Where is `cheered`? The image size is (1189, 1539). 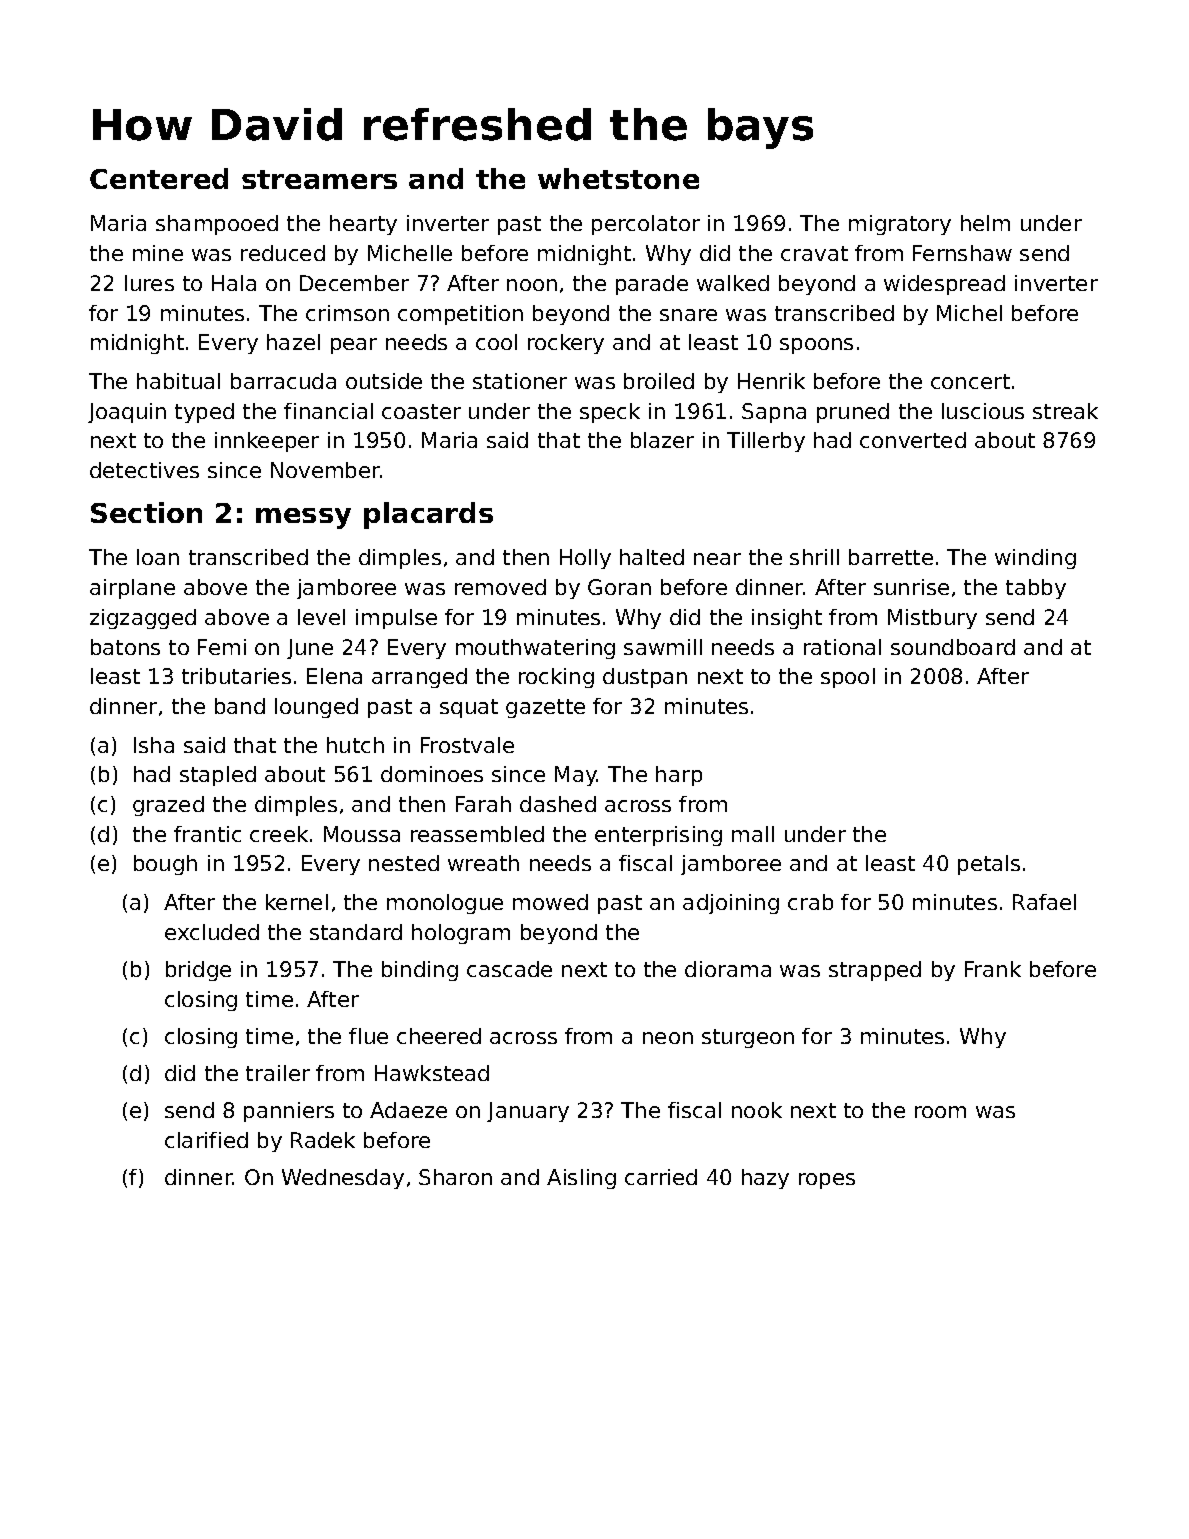
cheered is located at coordinates (439, 1036).
